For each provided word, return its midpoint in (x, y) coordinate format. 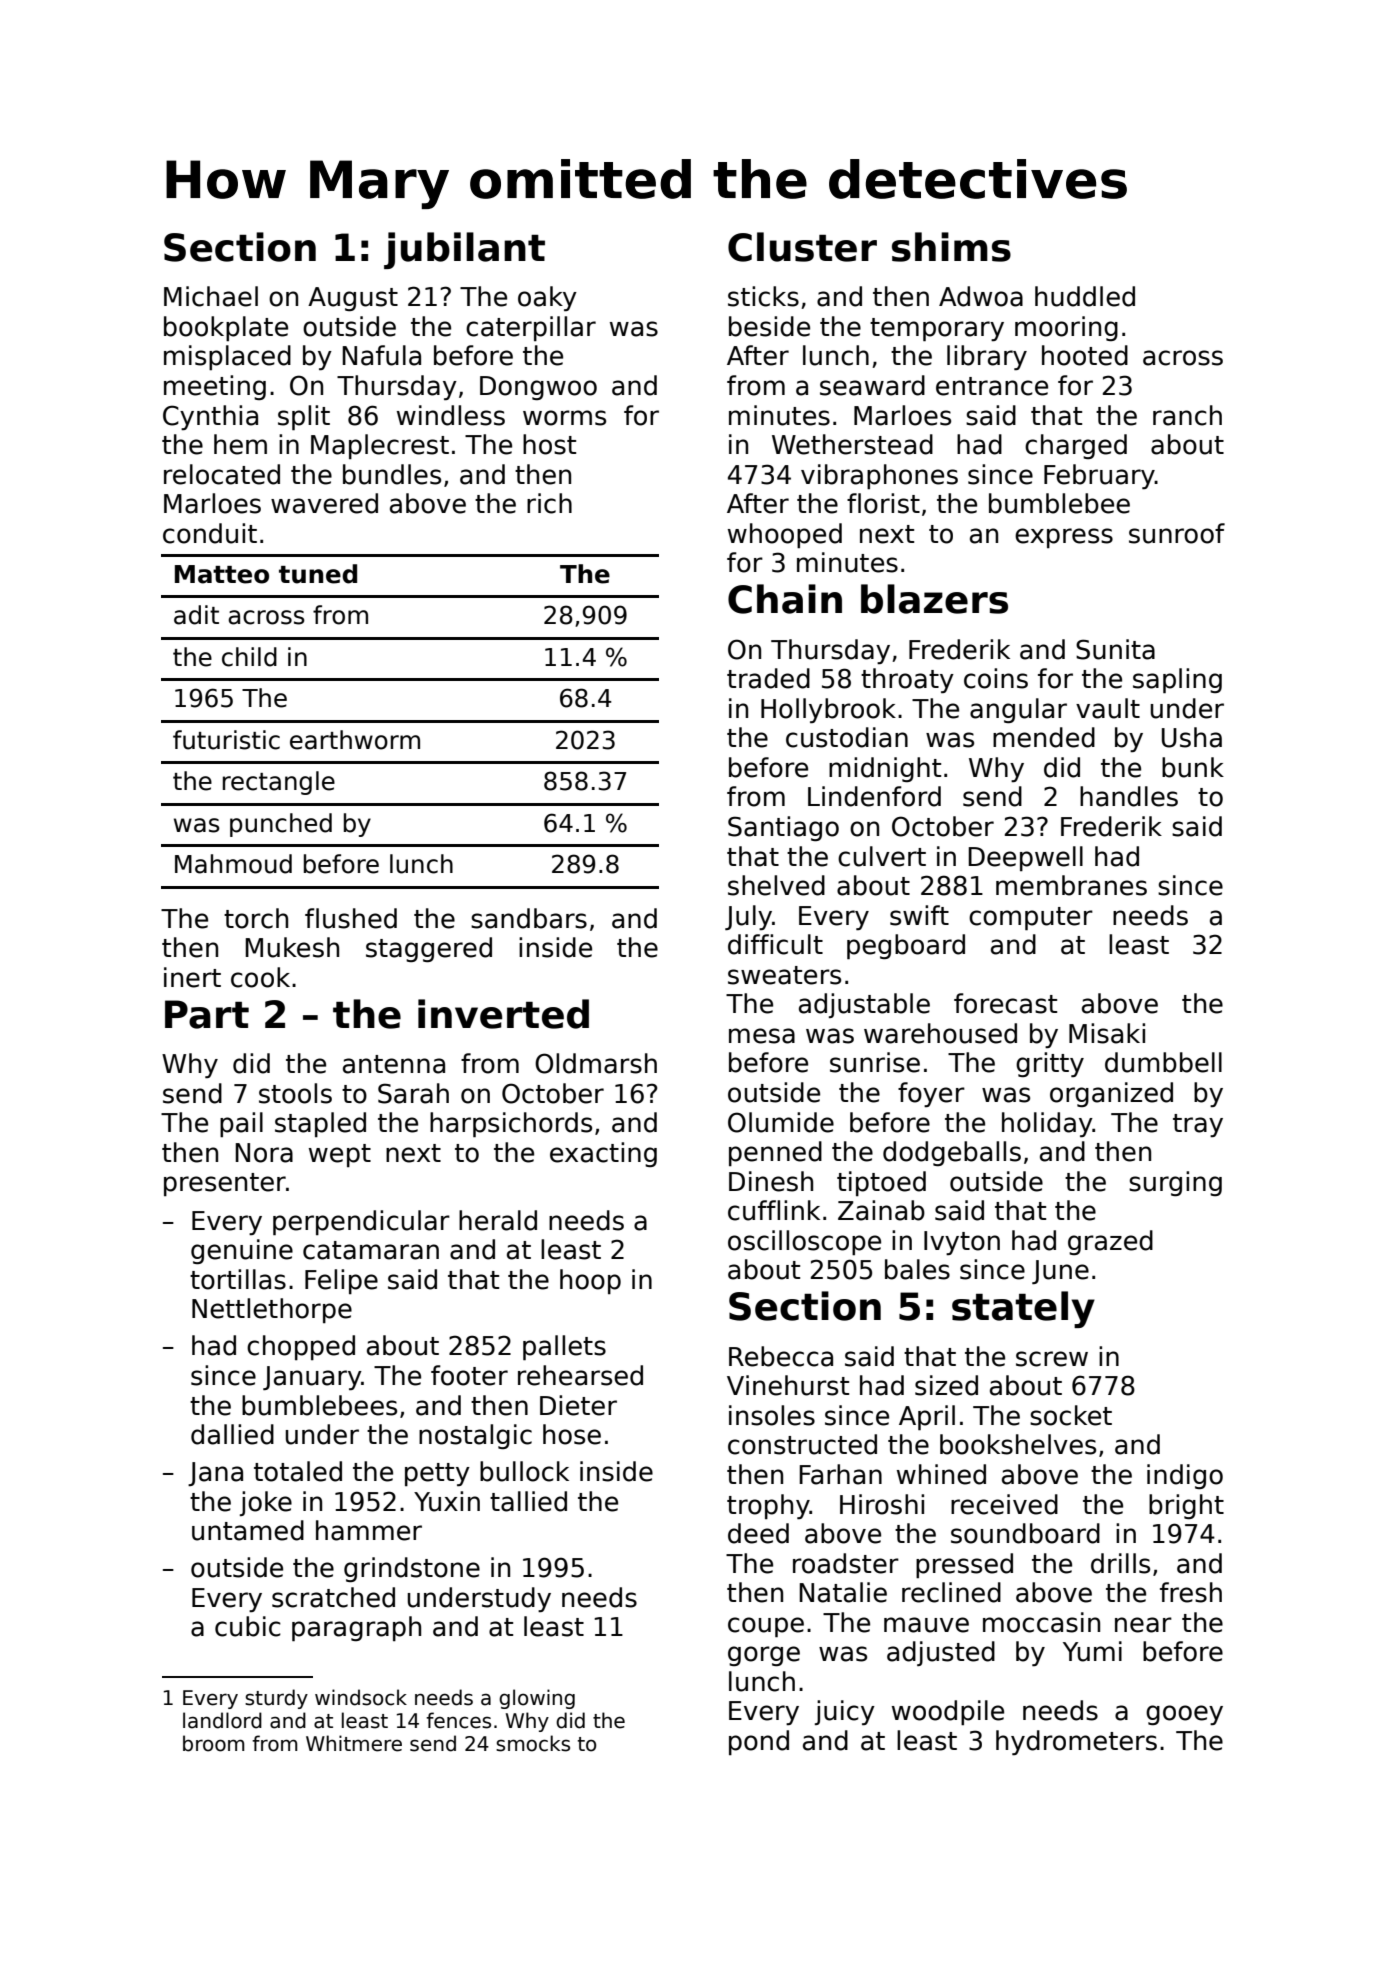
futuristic (226, 740)
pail (241, 1124)
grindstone (412, 1569)
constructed (802, 1444)
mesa (762, 1036)
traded (768, 678)
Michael (211, 296)
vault (1108, 708)
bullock (524, 1471)
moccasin (1041, 1622)
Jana (215, 1474)
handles (1129, 796)
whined (941, 1474)
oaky (547, 298)
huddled (1085, 296)
